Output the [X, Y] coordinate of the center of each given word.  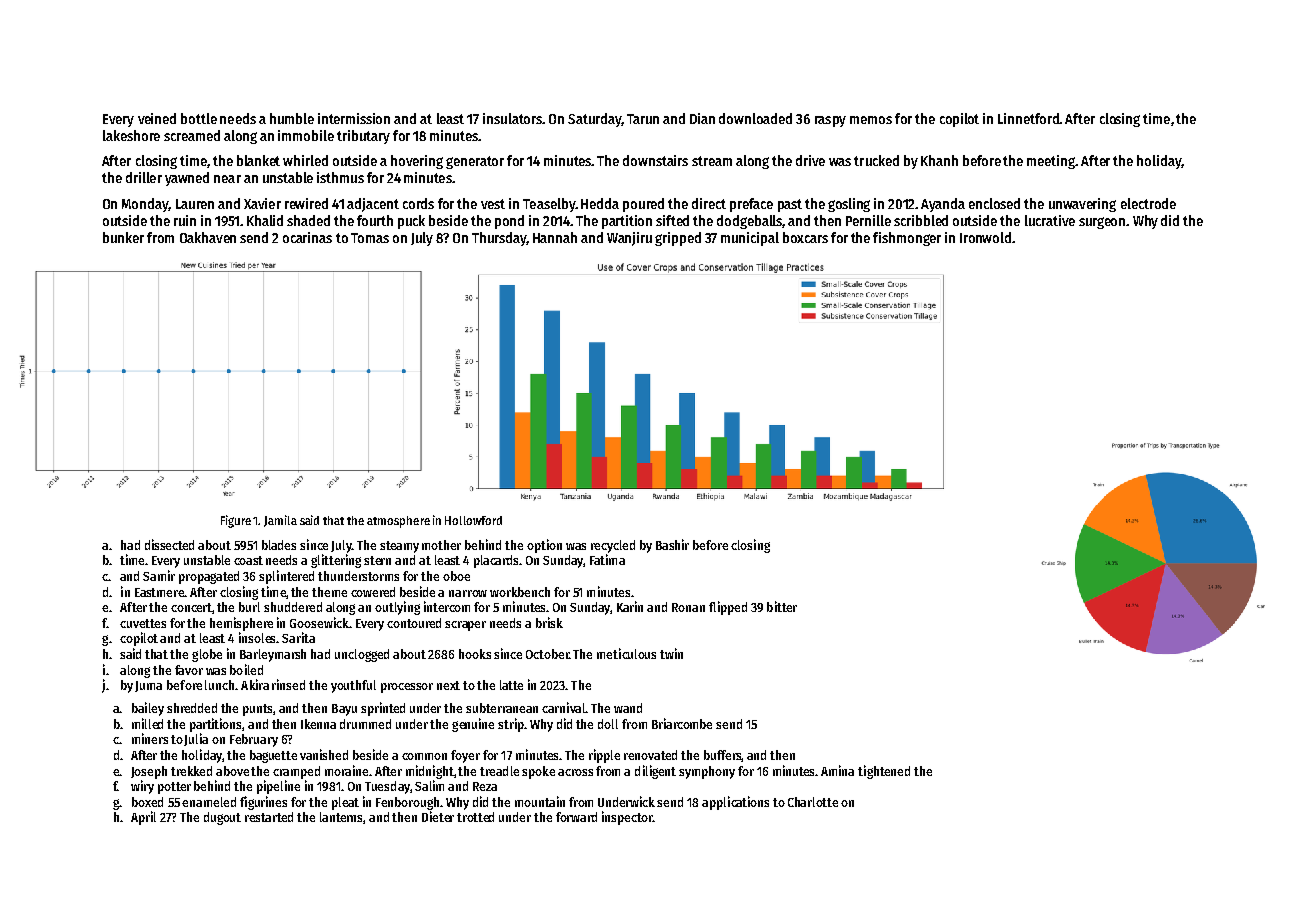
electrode [1148, 203]
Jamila [280, 521]
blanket [258, 160]
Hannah [555, 237]
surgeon [1102, 223]
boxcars [805, 237]
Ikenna [318, 724]
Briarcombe [682, 723]
